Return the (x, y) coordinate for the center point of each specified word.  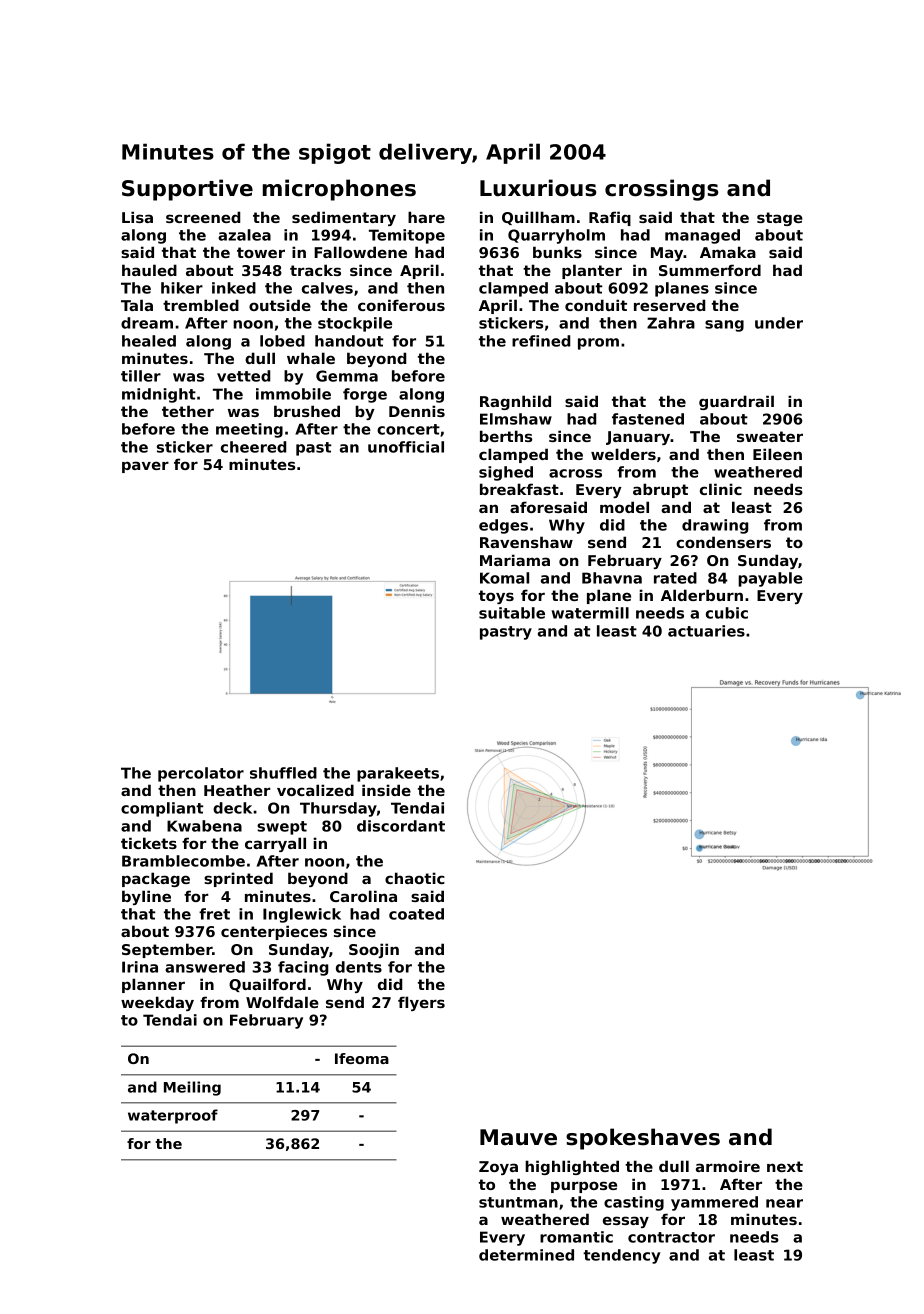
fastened (648, 419)
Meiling (192, 1088)
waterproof (173, 1116)
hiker (182, 288)
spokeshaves (643, 1139)
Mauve (518, 1137)
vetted (243, 376)
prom (598, 344)
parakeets (398, 774)
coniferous (401, 305)
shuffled (283, 773)
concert (408, 429)
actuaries (706, 631)
